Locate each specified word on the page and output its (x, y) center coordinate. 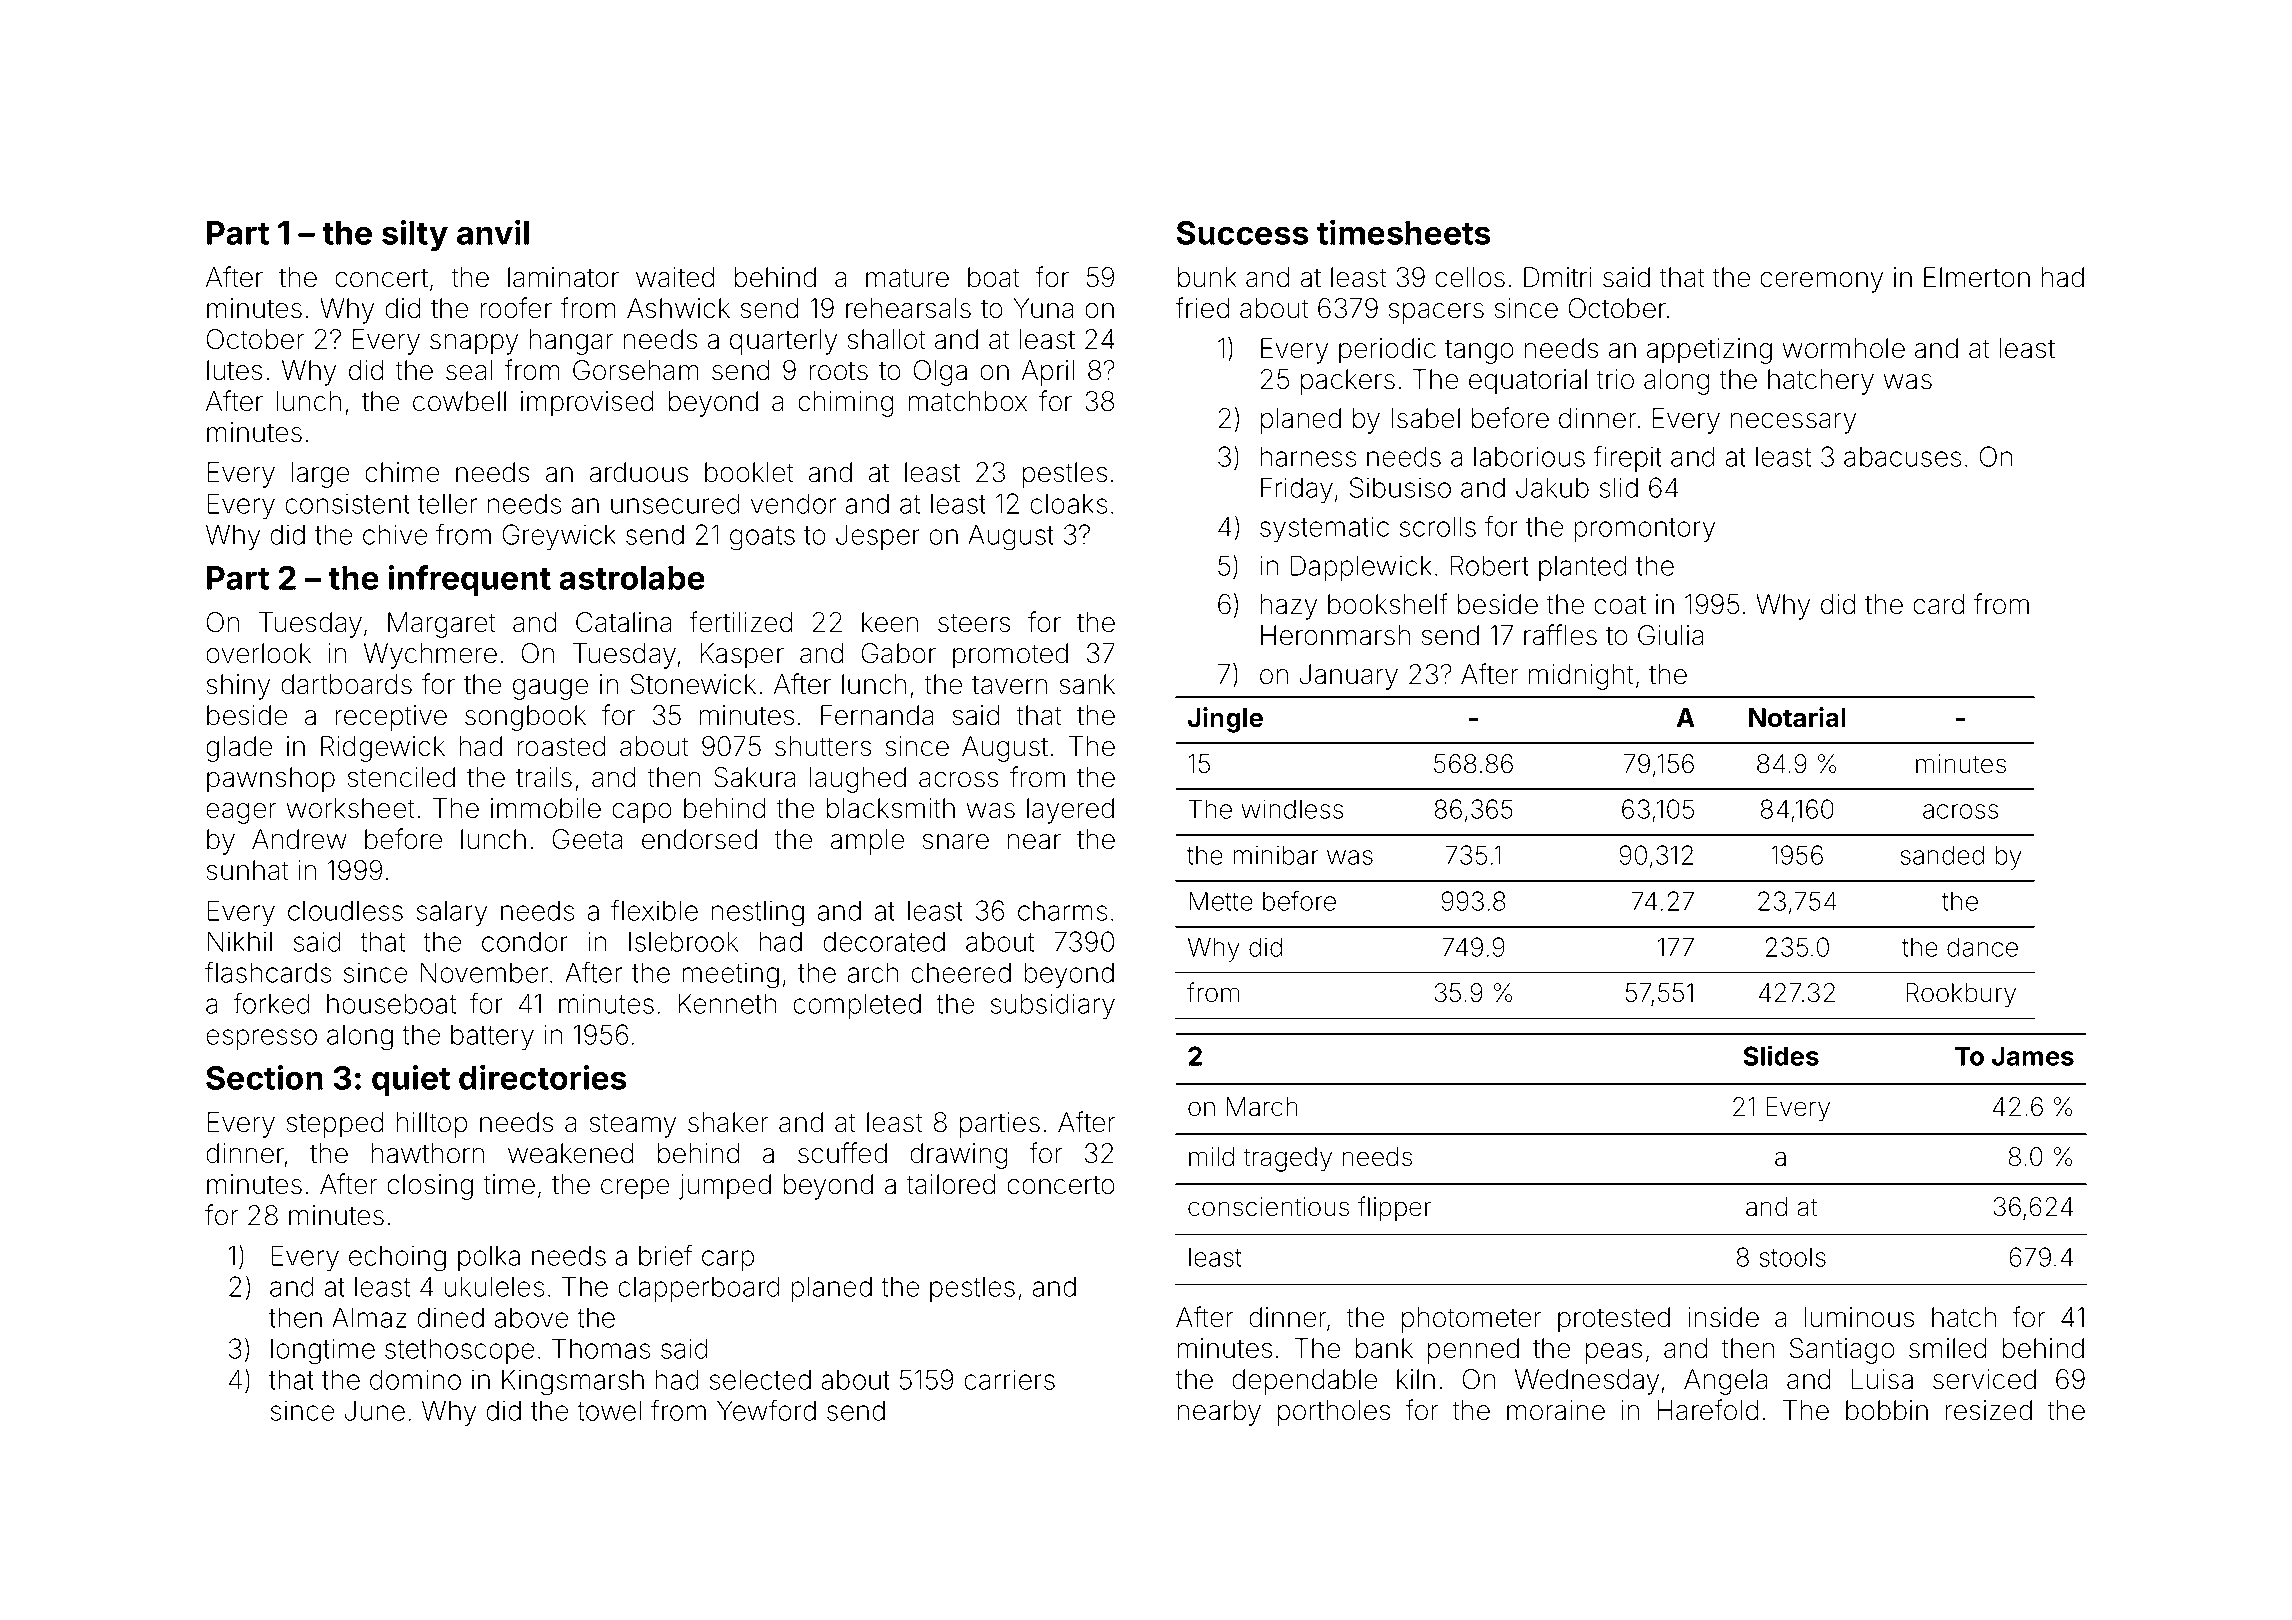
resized (1989, 1410)
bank (1384, 1348)
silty (415, 235)
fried (1202, 308)
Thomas (601, 1348)
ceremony (1821, 282)
